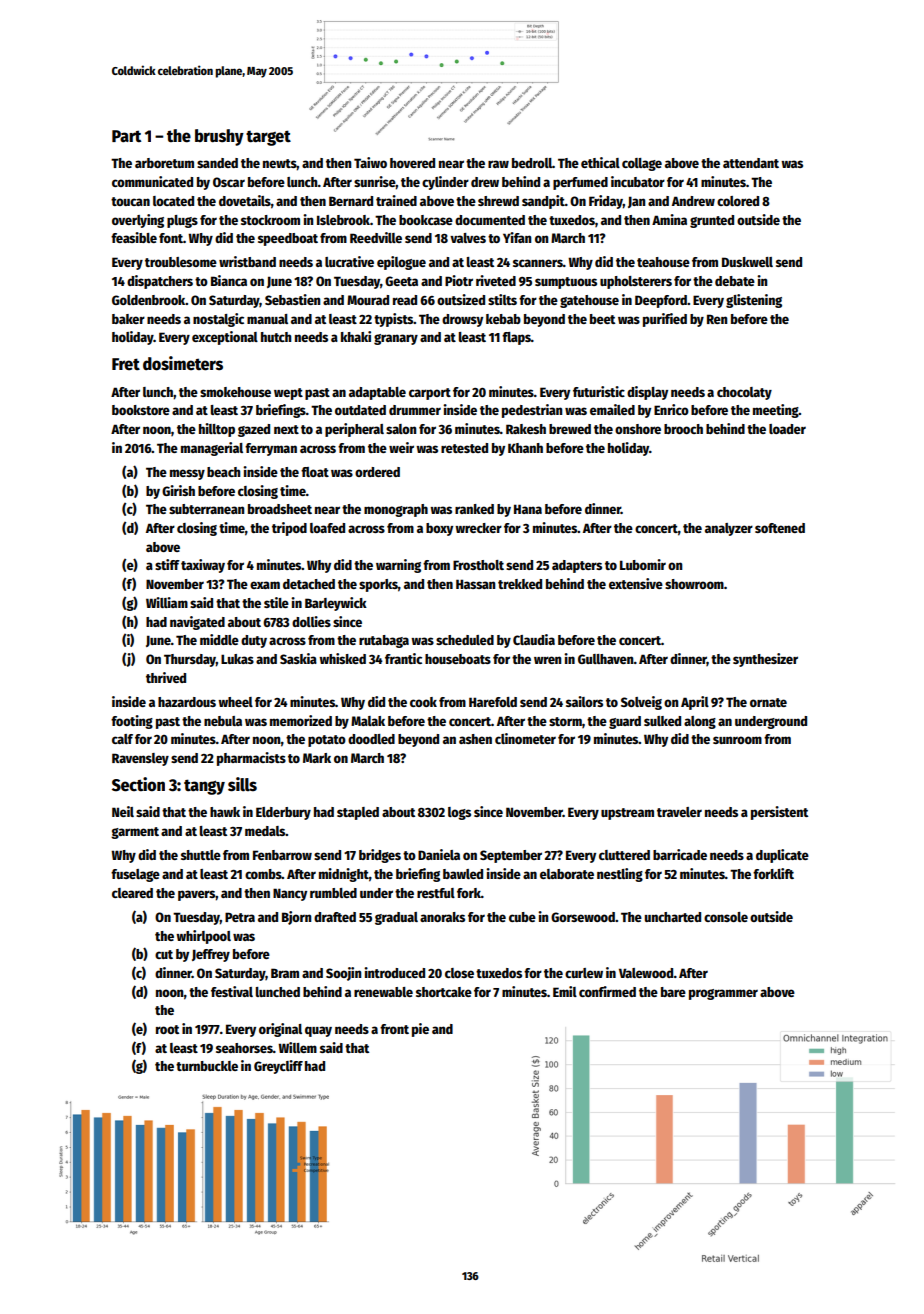  What do you see at coordinates (396, 200) in the document?
I see `trained` at bounding box center [396, 200].
